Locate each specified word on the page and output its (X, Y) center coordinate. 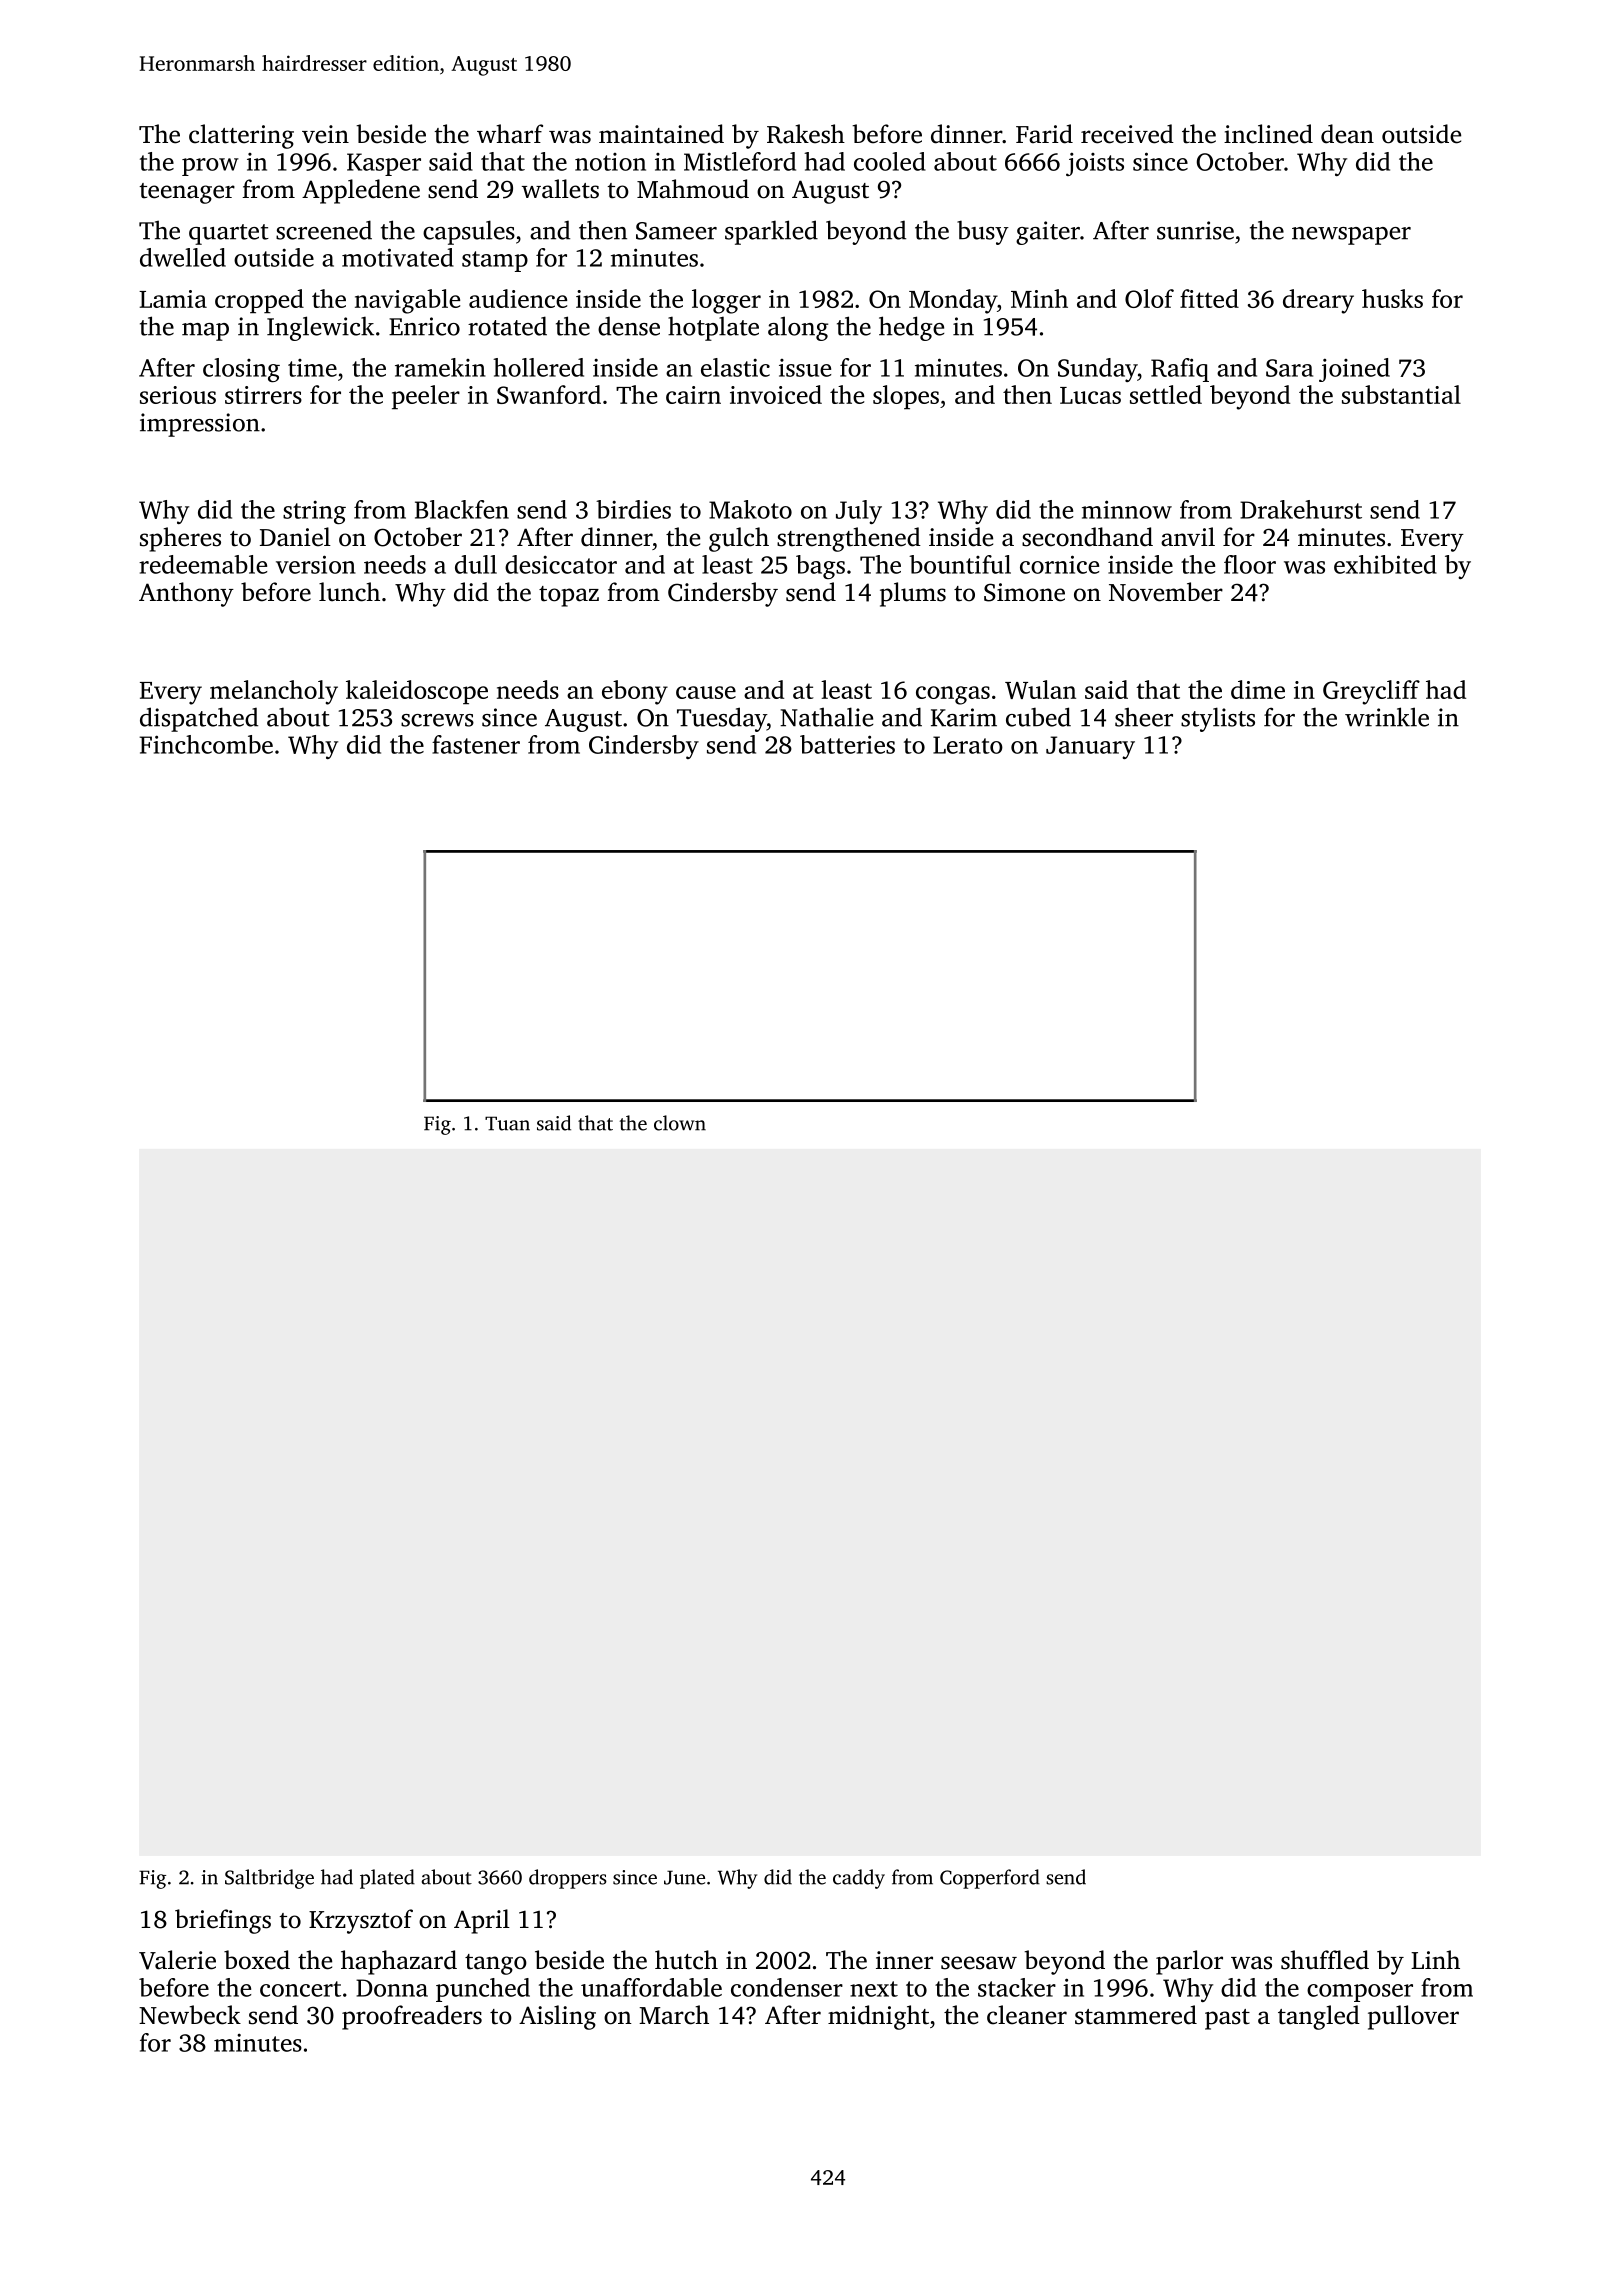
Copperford (990, 1879)
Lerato (968, 745)
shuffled (1325, 1960)
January (1090, 747)
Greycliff (1371, 692)
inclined (1268, 134)
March (674, 2015)
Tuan (507, 1123)
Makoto (750, 509)
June (684, 1877)
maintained (661, 134)
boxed (257, 1960)
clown (680, 1123)
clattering (241, 136)
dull (476, 564)
